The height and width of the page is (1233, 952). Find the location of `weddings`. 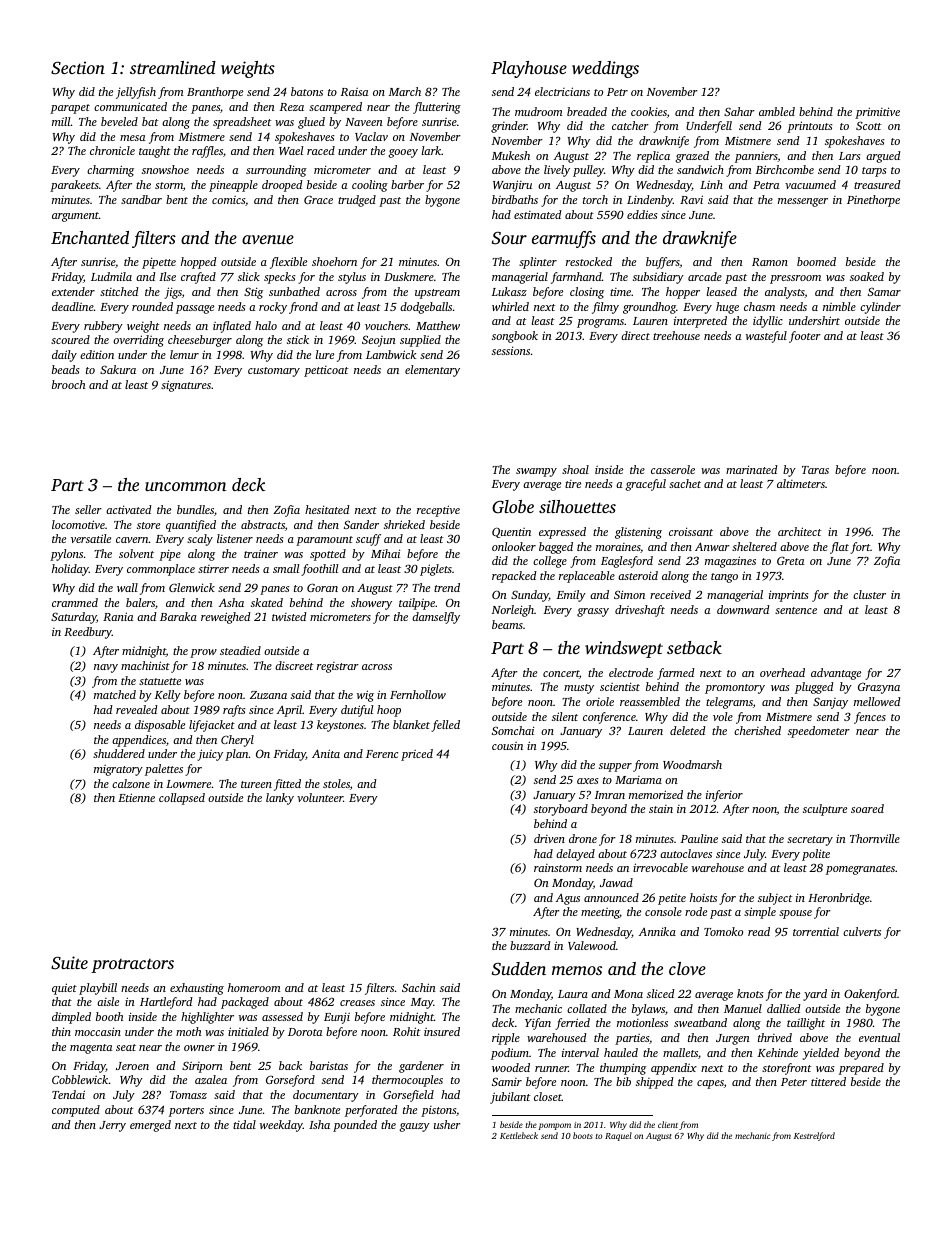

weddings is located at coordinates (605, 69).
